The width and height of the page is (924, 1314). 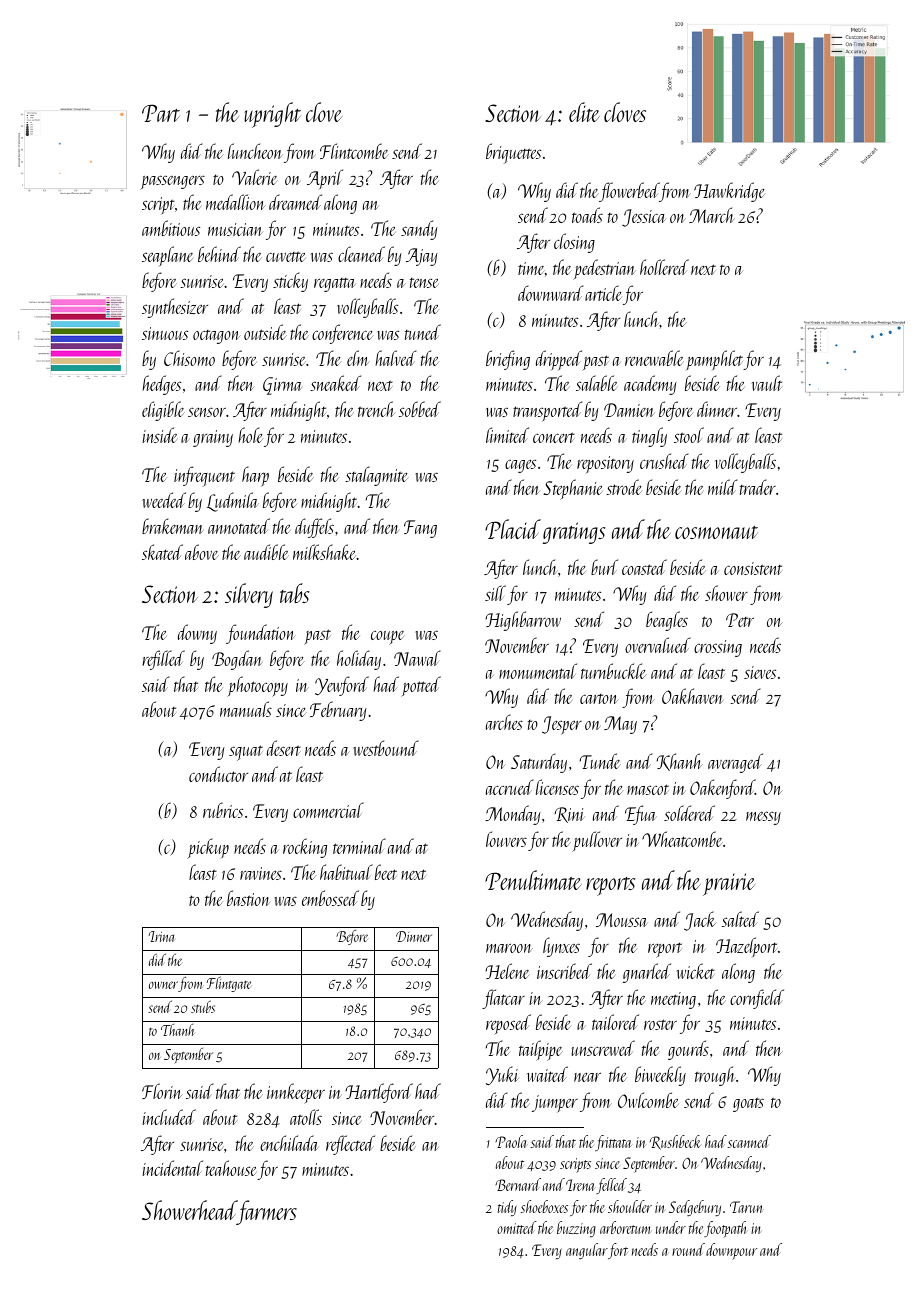 I want to click on felled, so click(x=611, y=1186).
